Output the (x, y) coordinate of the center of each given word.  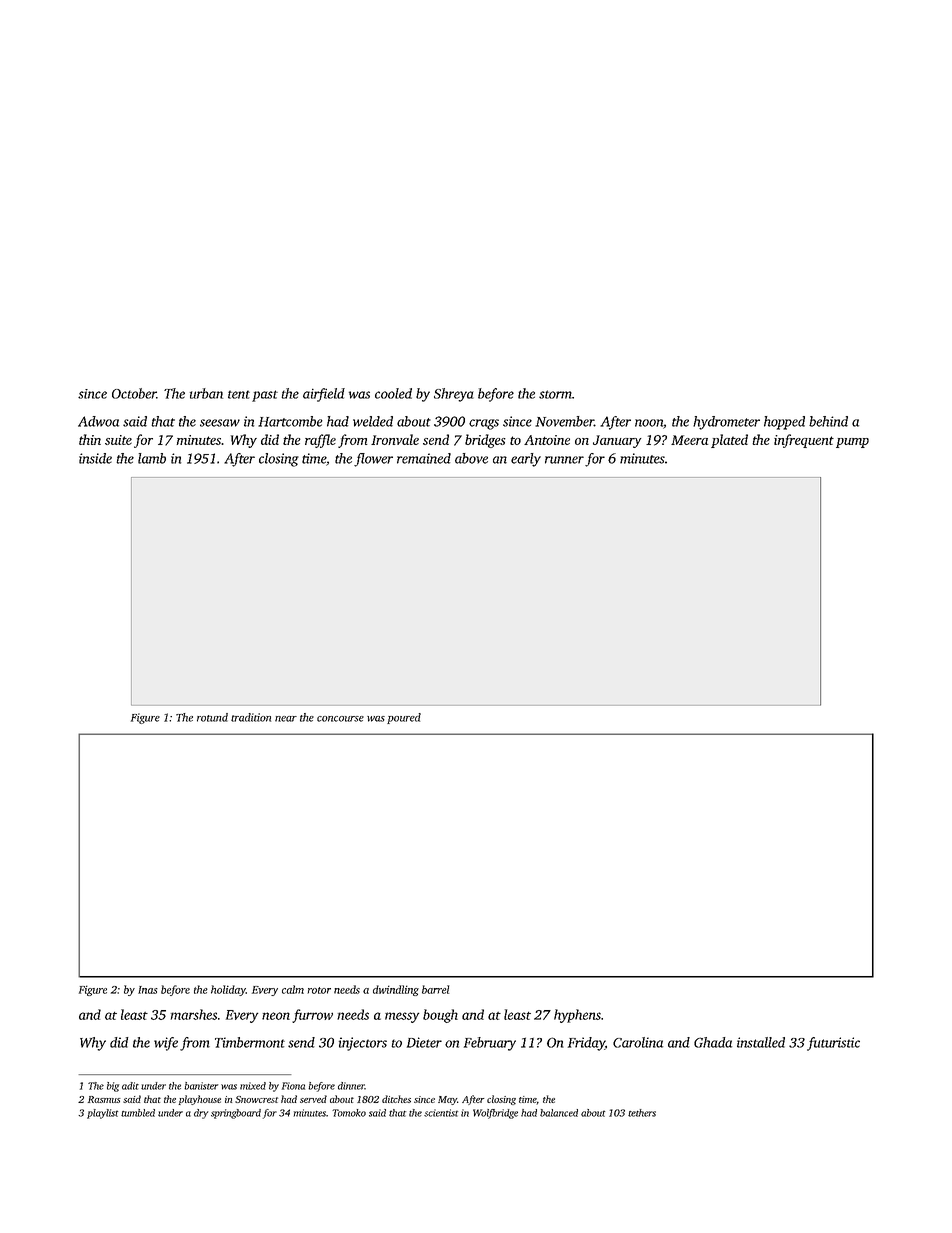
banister (201, 1086)
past (265, 396)
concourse (340, 719)
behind (828, 421)
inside (95, 458)
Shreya (454, 395)
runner (564, 460)
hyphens (577, 1016)
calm (293, 989)
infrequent (804, 441)
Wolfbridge (495, 1114)
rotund (212, 717)
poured (404, 718)
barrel (435, 989)
